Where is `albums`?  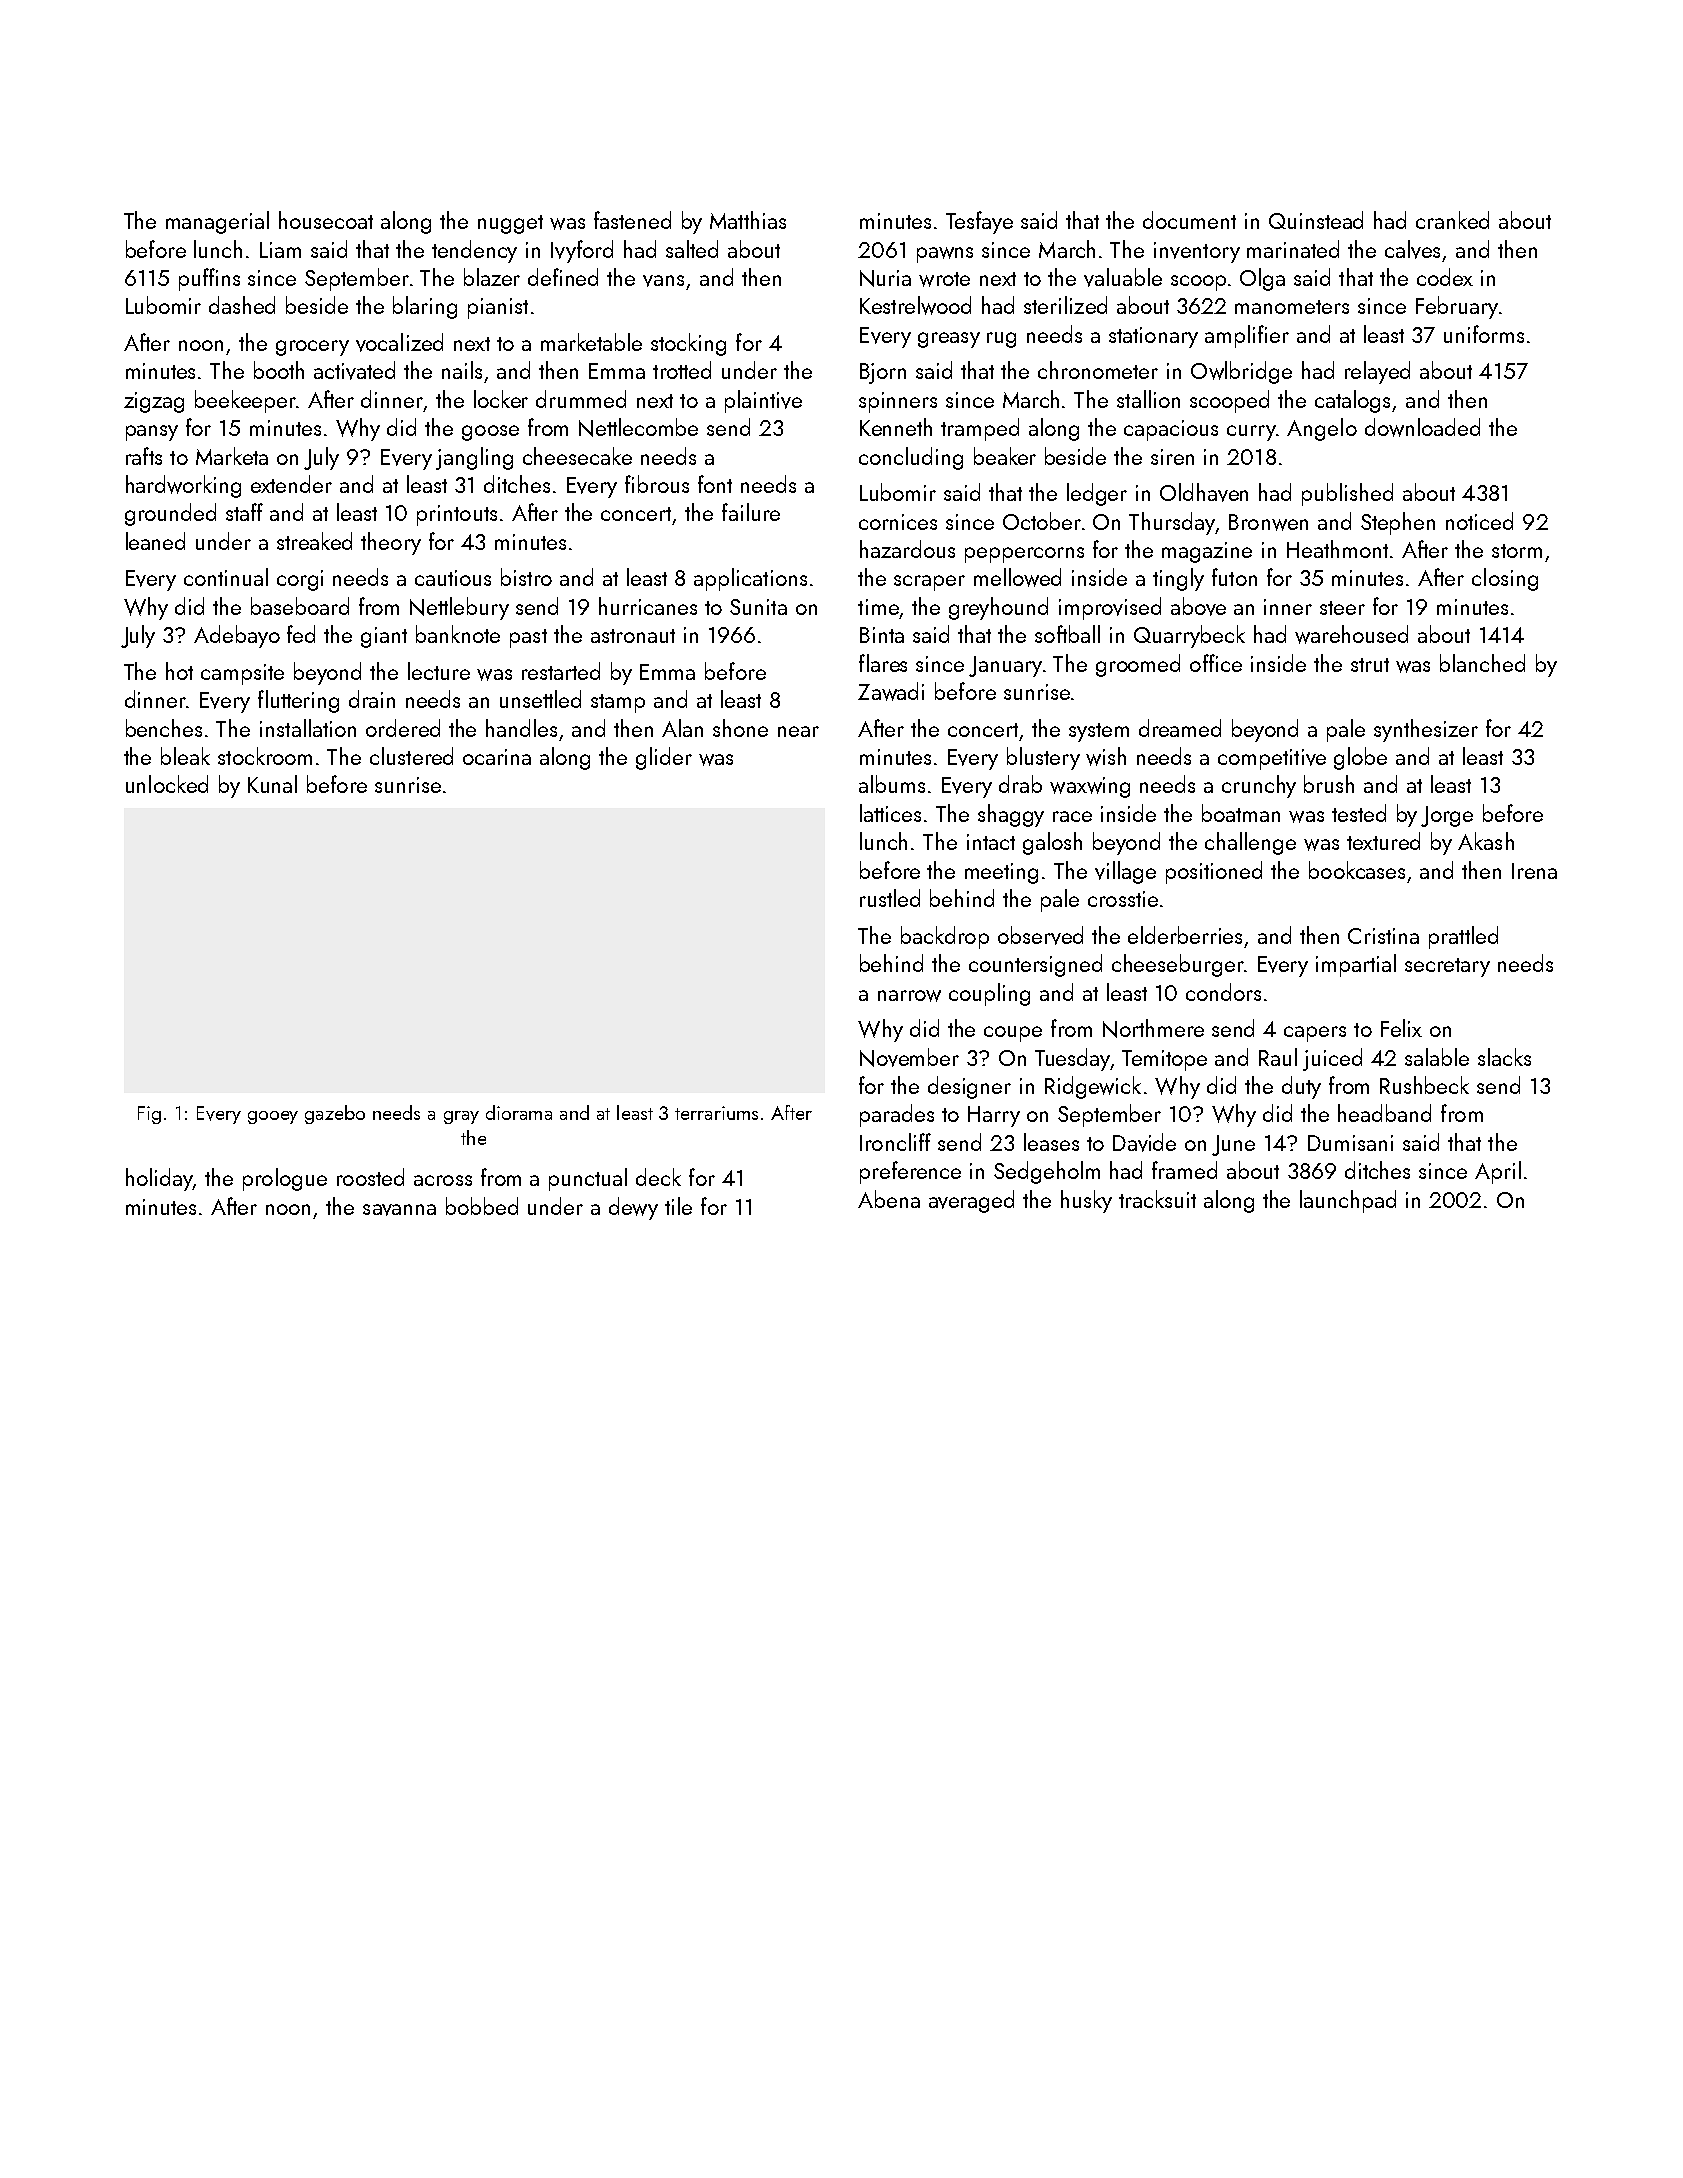
albums is located at coordinates (892, 784).
